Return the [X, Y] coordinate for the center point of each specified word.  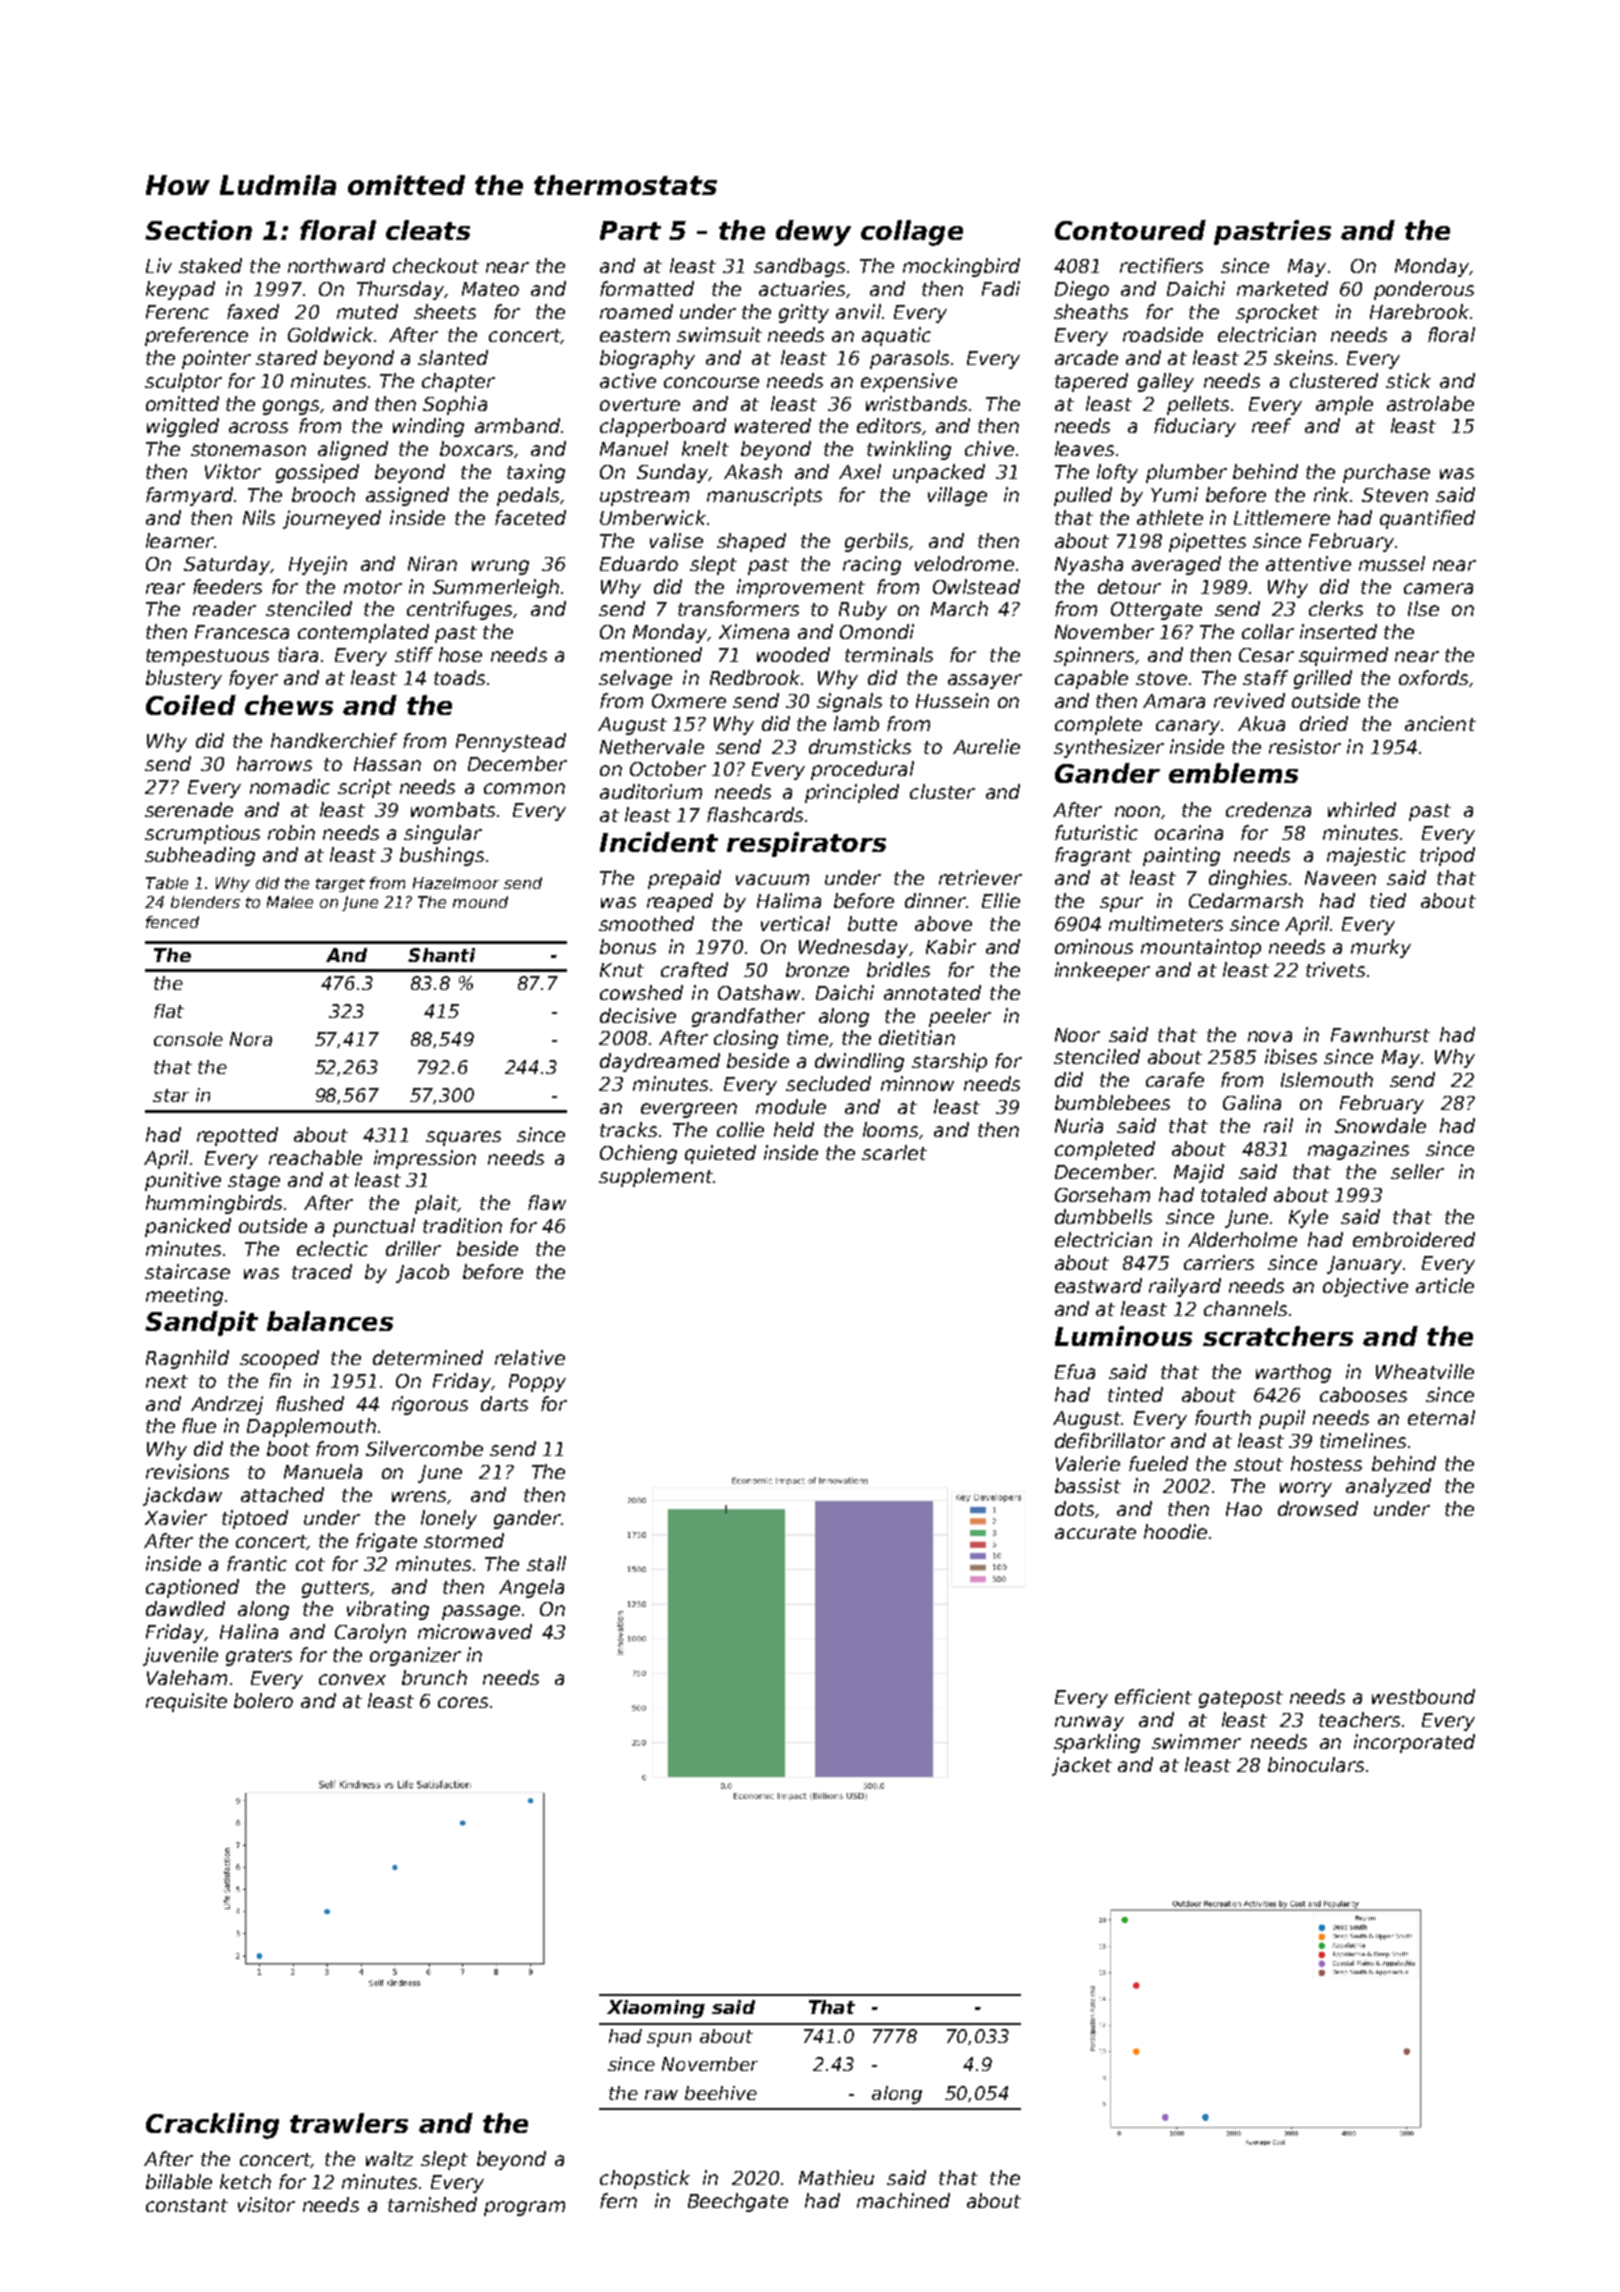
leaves [1084, 448]
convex [352, 1679]
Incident [659, 842]
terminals [889, 654]
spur [1121, 904]
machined [903, 2200]
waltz [389, 2158]
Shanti [441, 955]
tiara [298, 654]
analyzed [1388, 1487]
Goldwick [330, 334]
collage [912, 233]
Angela [531, 1588]
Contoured [1130, 230]
